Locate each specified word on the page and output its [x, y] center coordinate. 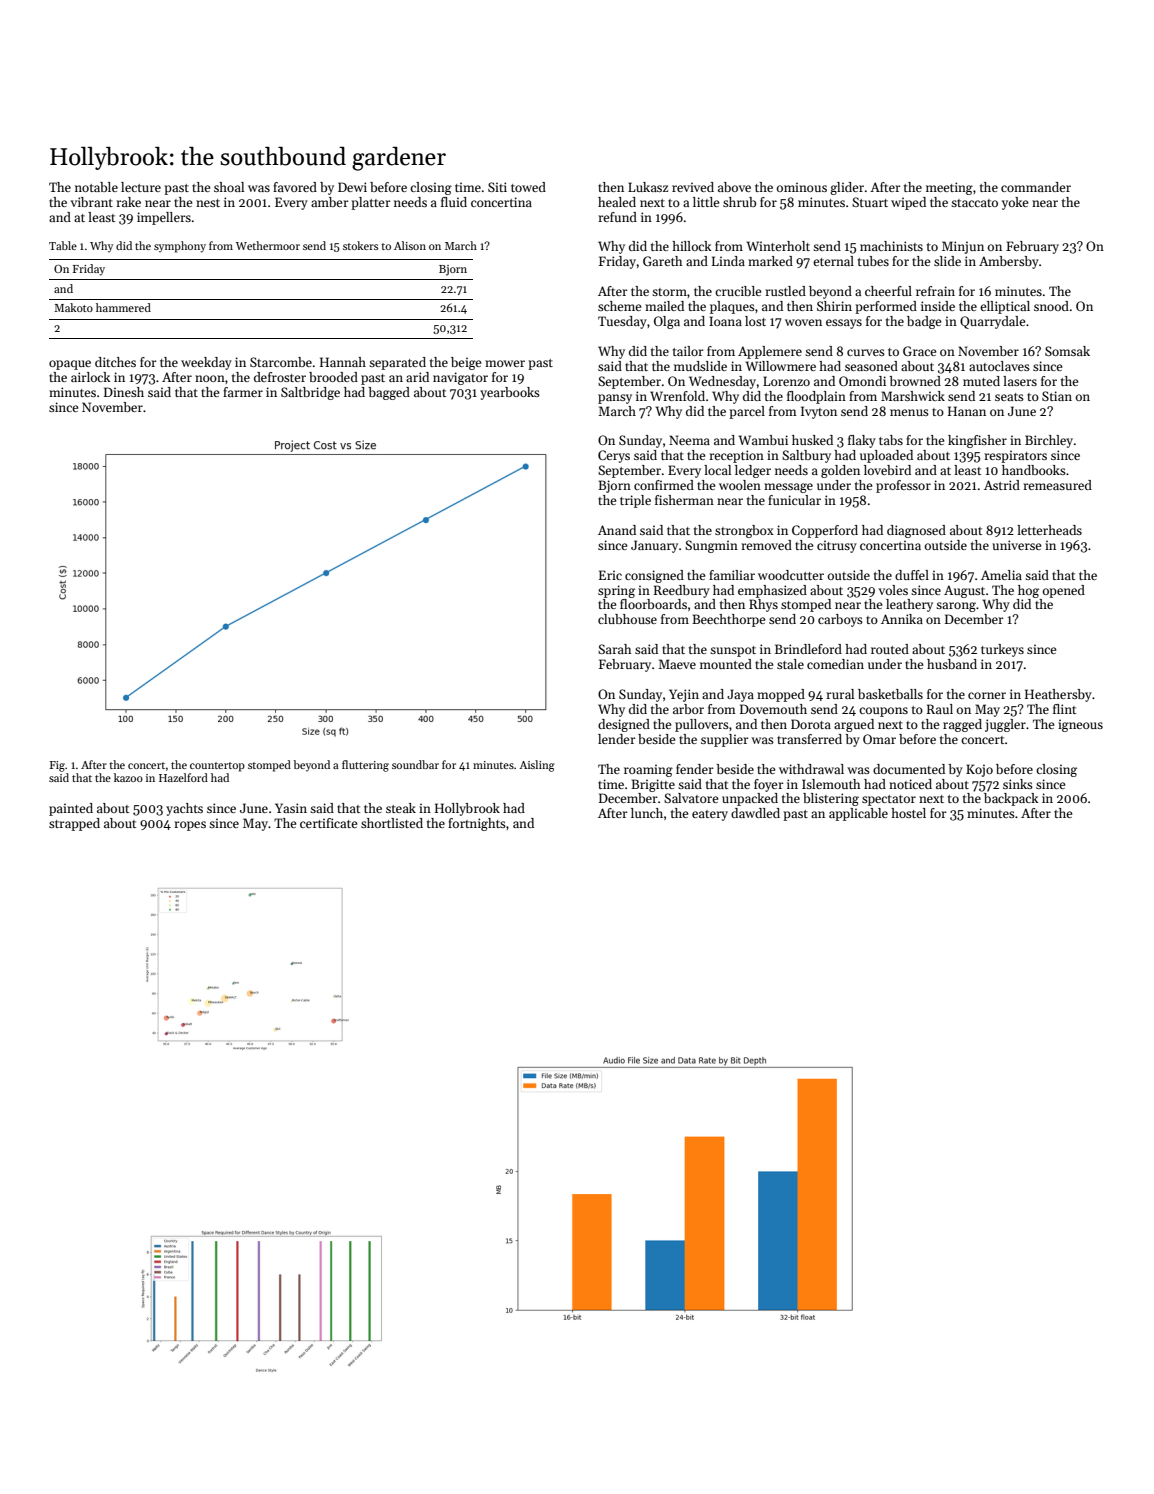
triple [635, 501]
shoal [229, 187]
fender [695, 769]
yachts [184, 809]
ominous [802, 187]
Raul [940, 709]
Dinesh [124, 392]
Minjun [963, 247]
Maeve [677, 664]
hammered [123, 307]
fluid [454, 202]
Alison [410, 245]
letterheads [1049, 530]
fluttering [365, 766]
